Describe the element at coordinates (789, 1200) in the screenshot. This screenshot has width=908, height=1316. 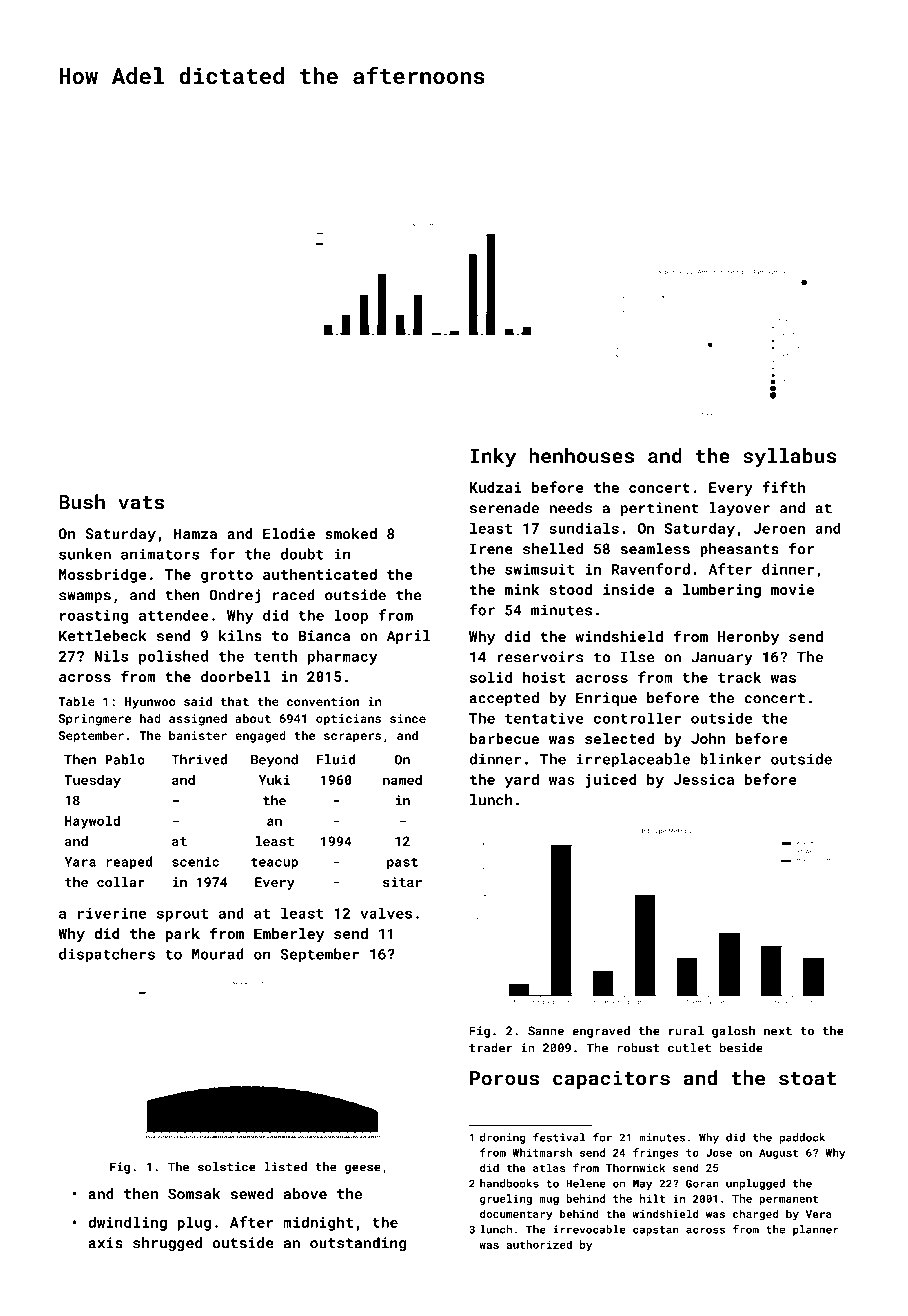
I see `permanent` at that location.
